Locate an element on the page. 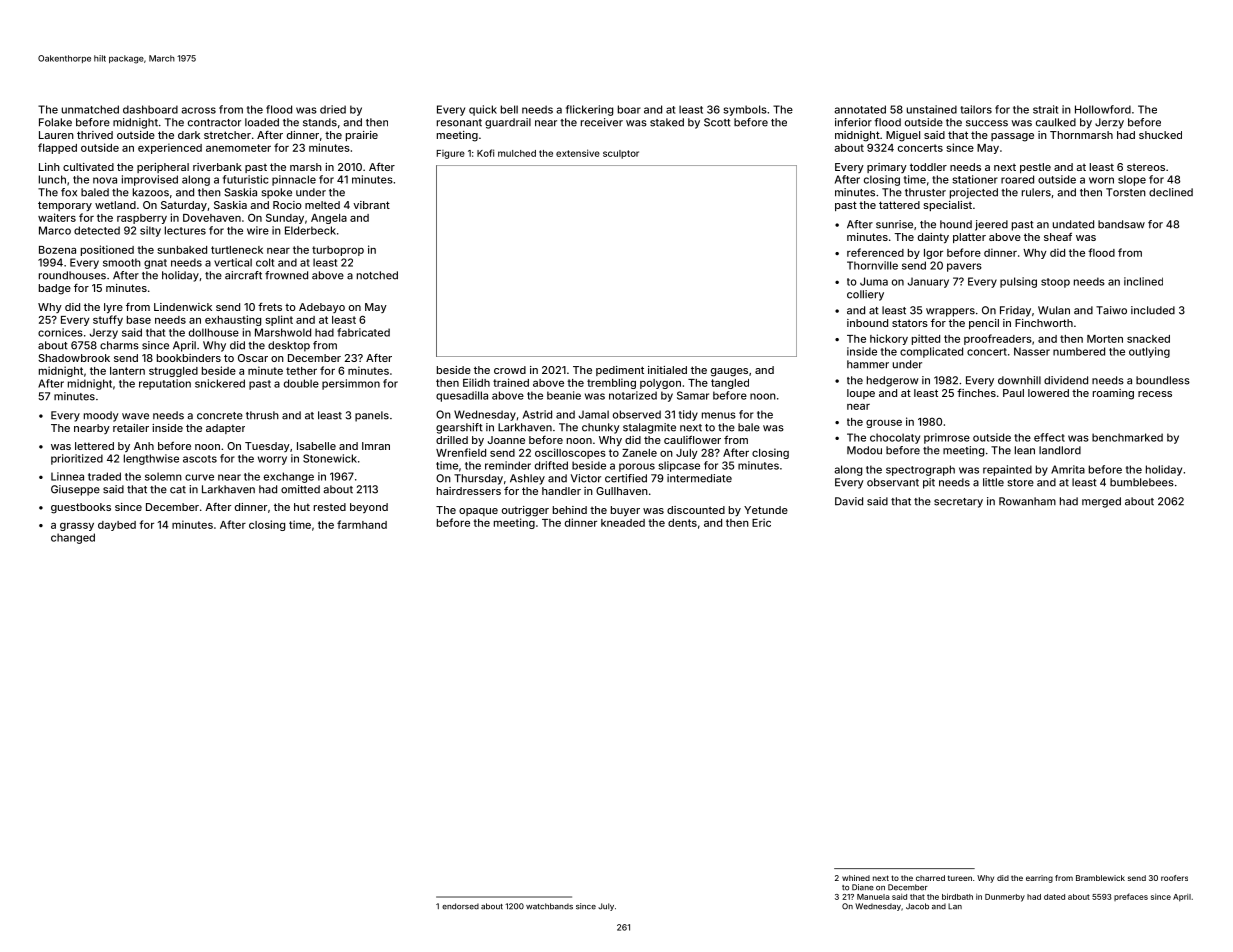  whined is located at coordinates (856, 878).
